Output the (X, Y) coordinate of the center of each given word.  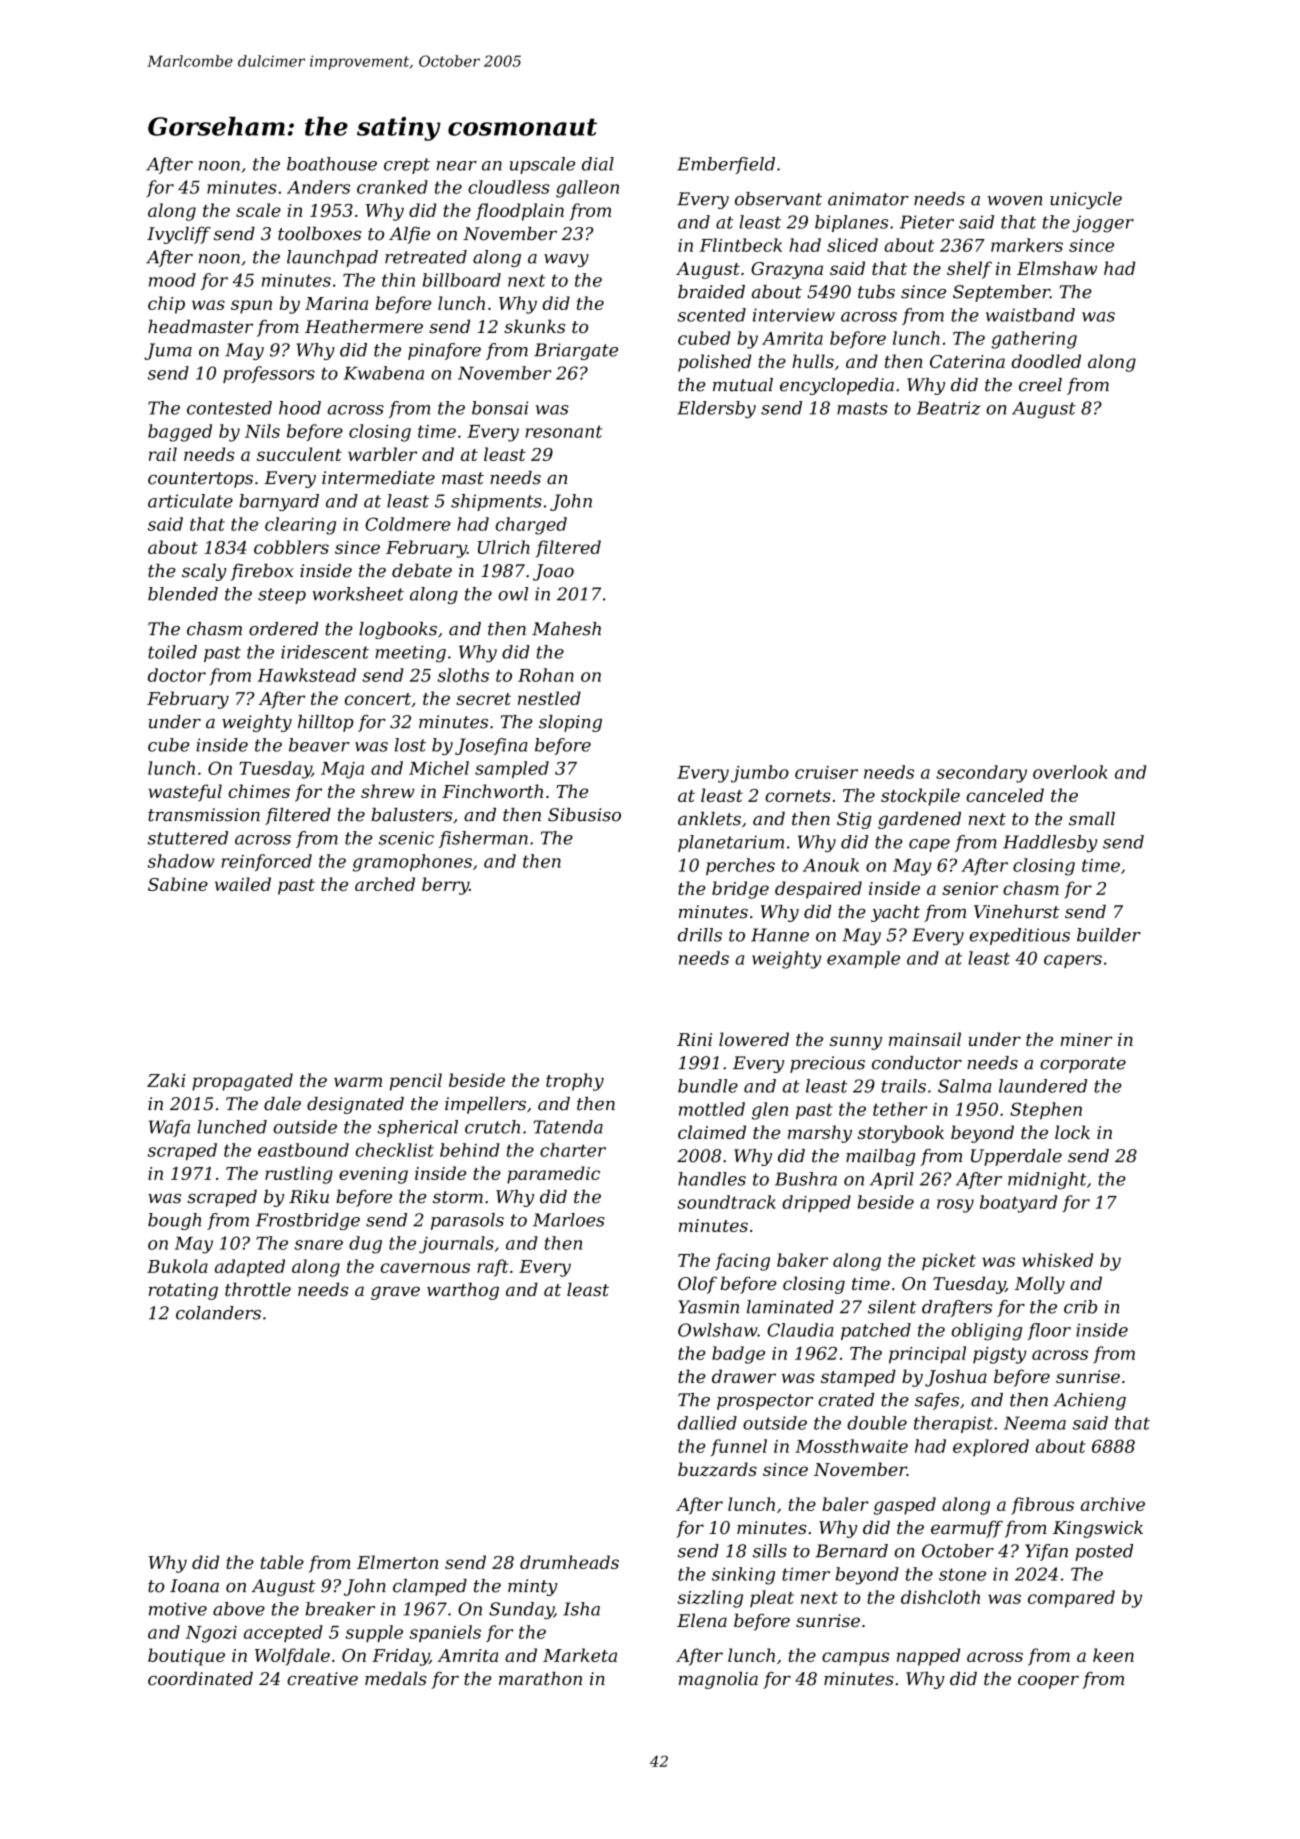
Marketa (580, 1655)
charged (531, 526)
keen (1113, 1655)
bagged (180, 433)
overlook (1070, 772)
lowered (754, 1039)
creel (1040, 385)
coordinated (200, 1679)
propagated (242, 1082)
